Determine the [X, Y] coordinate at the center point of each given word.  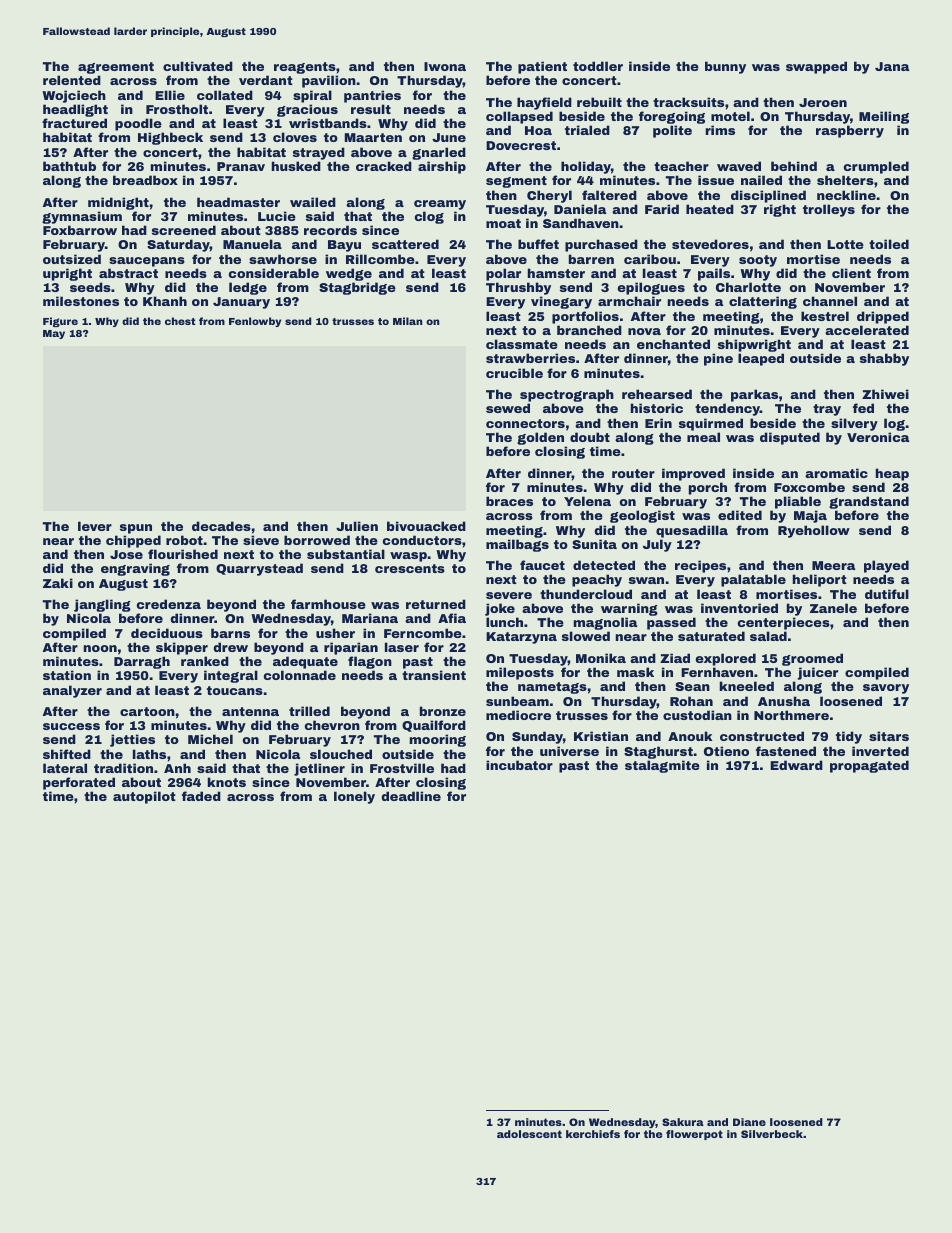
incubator [519, 765]
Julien [357, 526]
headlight [75, 110]
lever [95, 526]
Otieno [726, 751]
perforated [79, 783]
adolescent [529, 1134]
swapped [816, 67]
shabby [884, 359]
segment [516, 182]
